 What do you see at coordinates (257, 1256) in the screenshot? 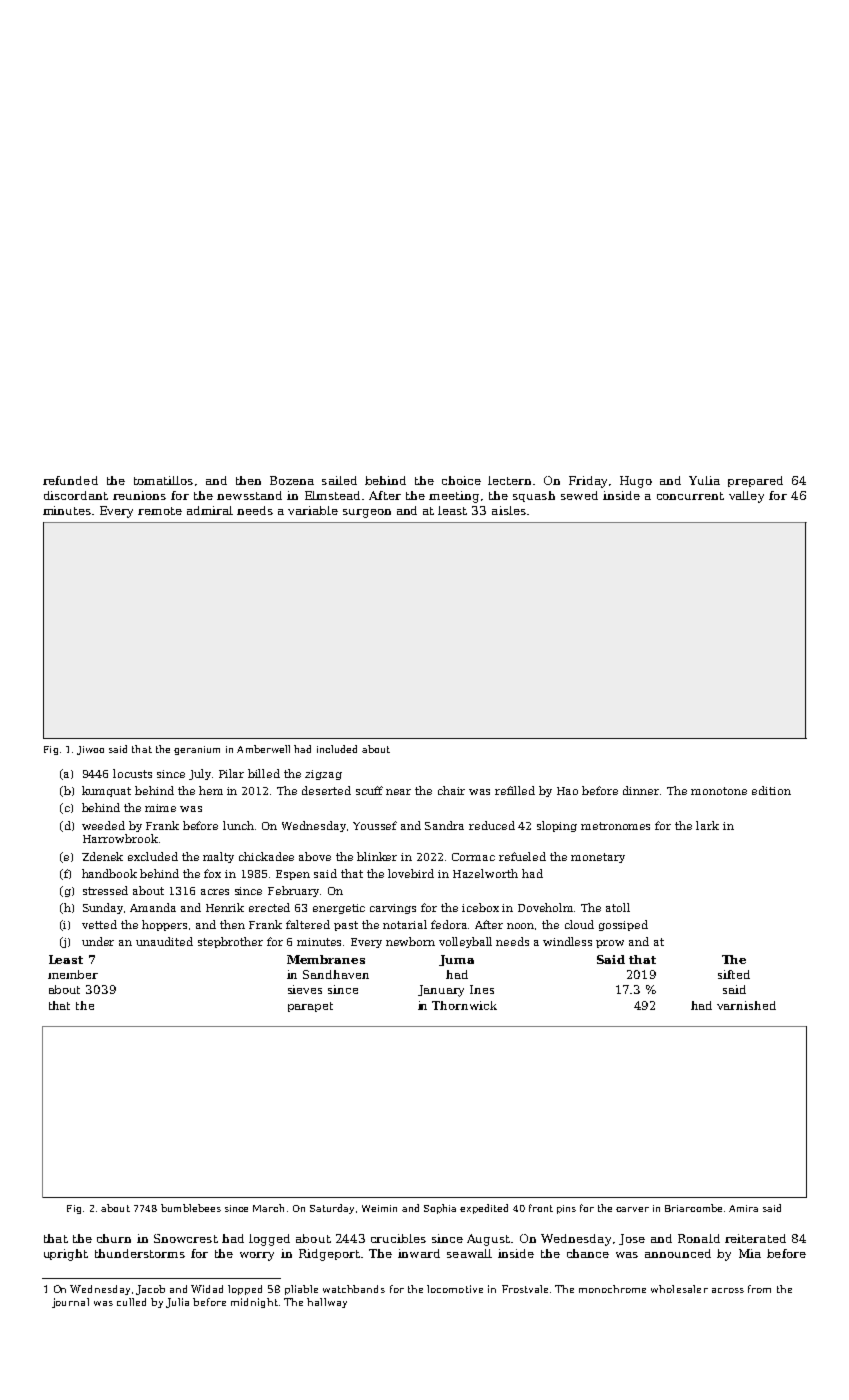
I see `worry` at bounding box center [257, 1256].
